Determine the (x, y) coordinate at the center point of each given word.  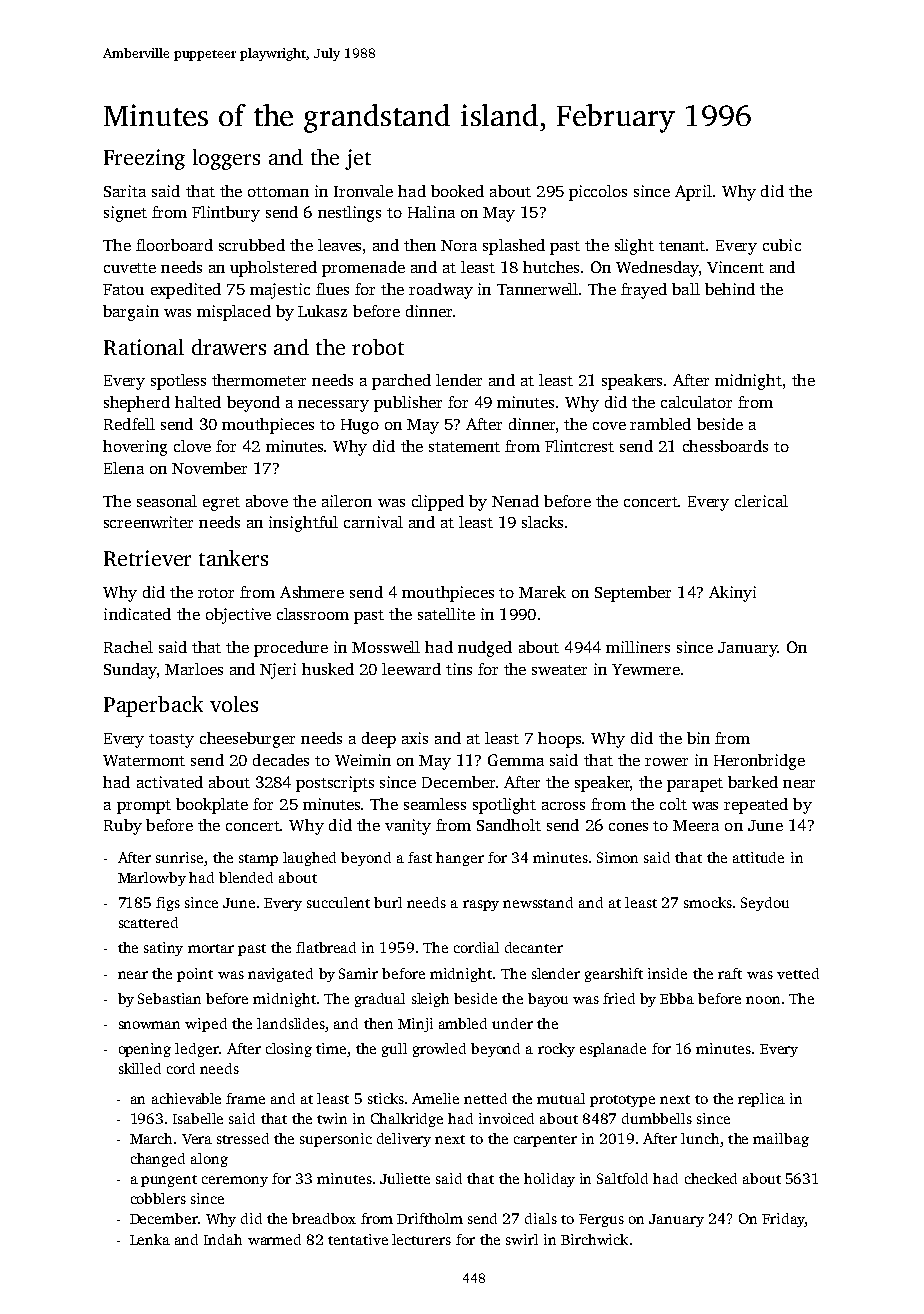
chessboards (725, 446)
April (693, 193)
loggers (226, 159)
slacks (542, 522)
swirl (522, 1239)
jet (358, 159)
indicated (137, 614)
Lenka (150, 1239)
